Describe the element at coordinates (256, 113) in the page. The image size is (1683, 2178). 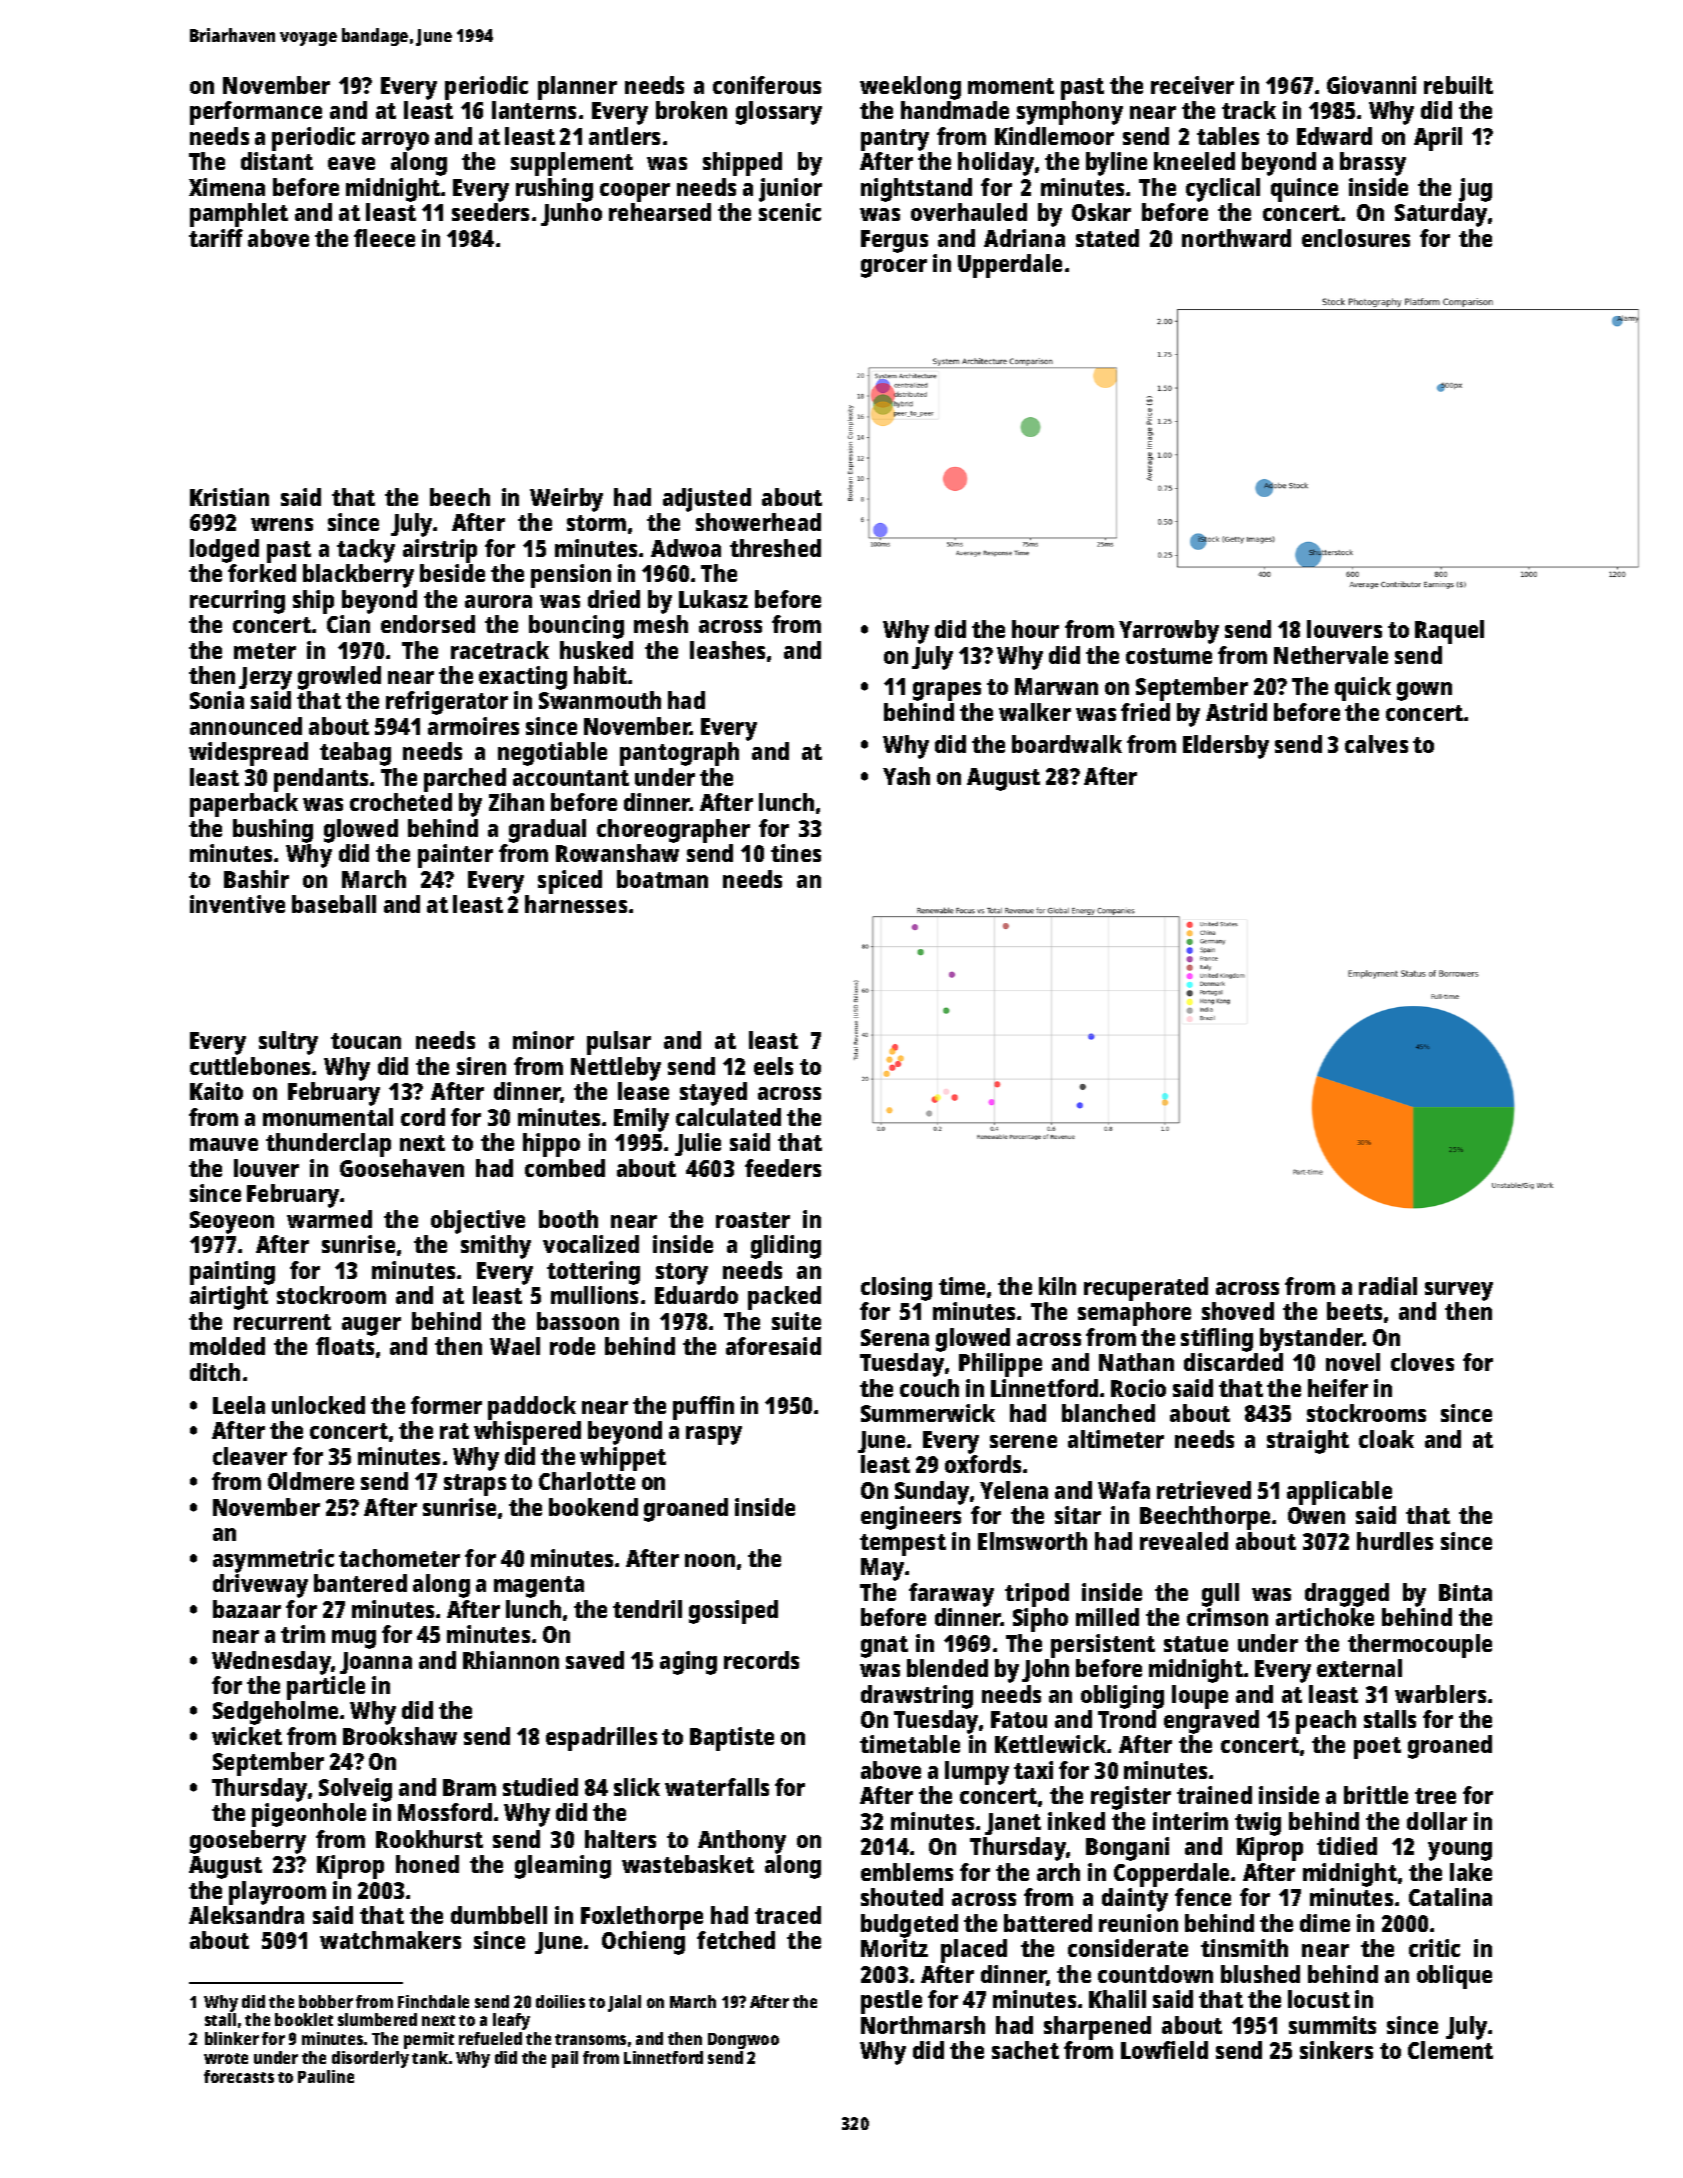
I see `performance` at that location.
